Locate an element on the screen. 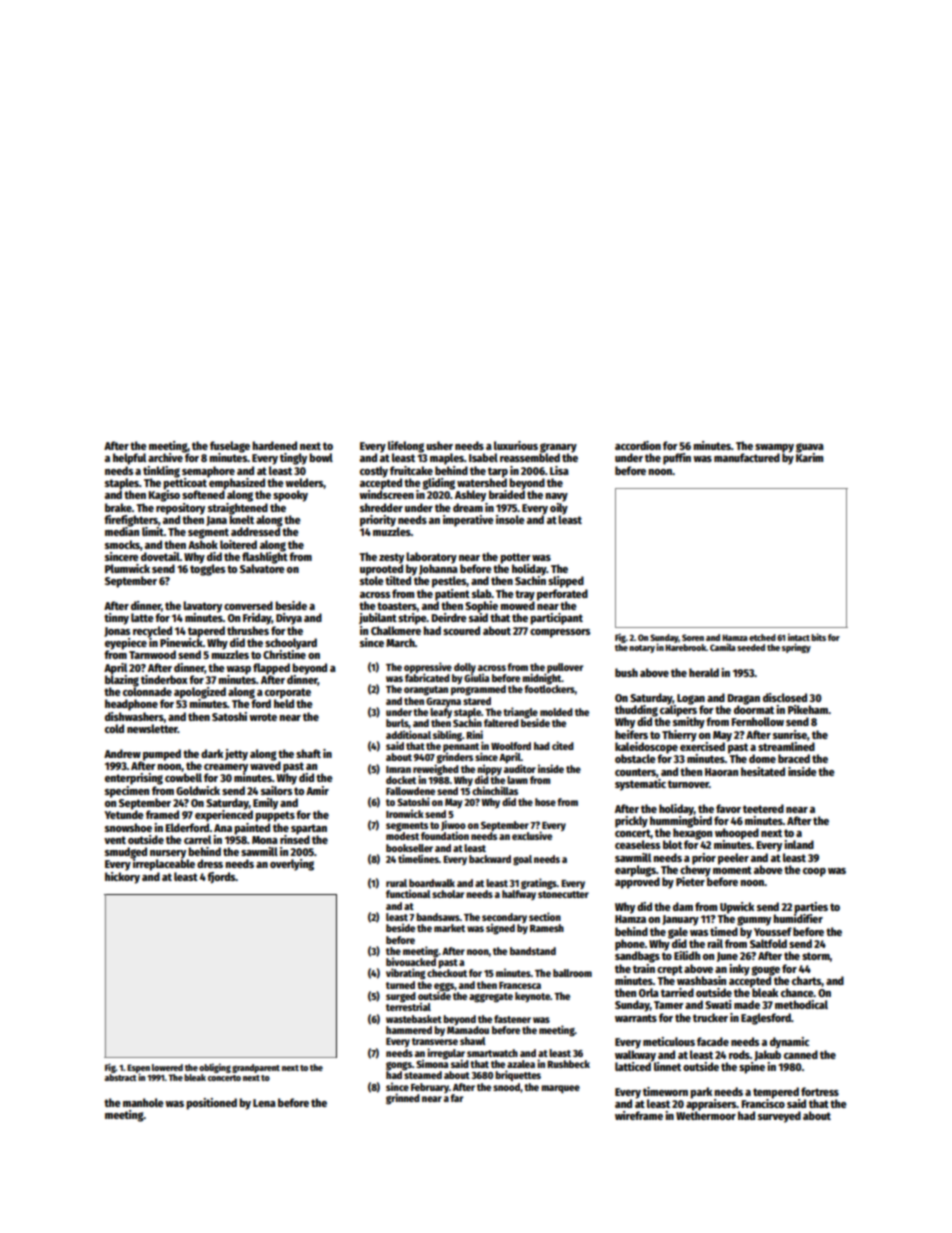 This screenshot has height=1233, width=952. Salvatore is located at coordinates (262, 568).
